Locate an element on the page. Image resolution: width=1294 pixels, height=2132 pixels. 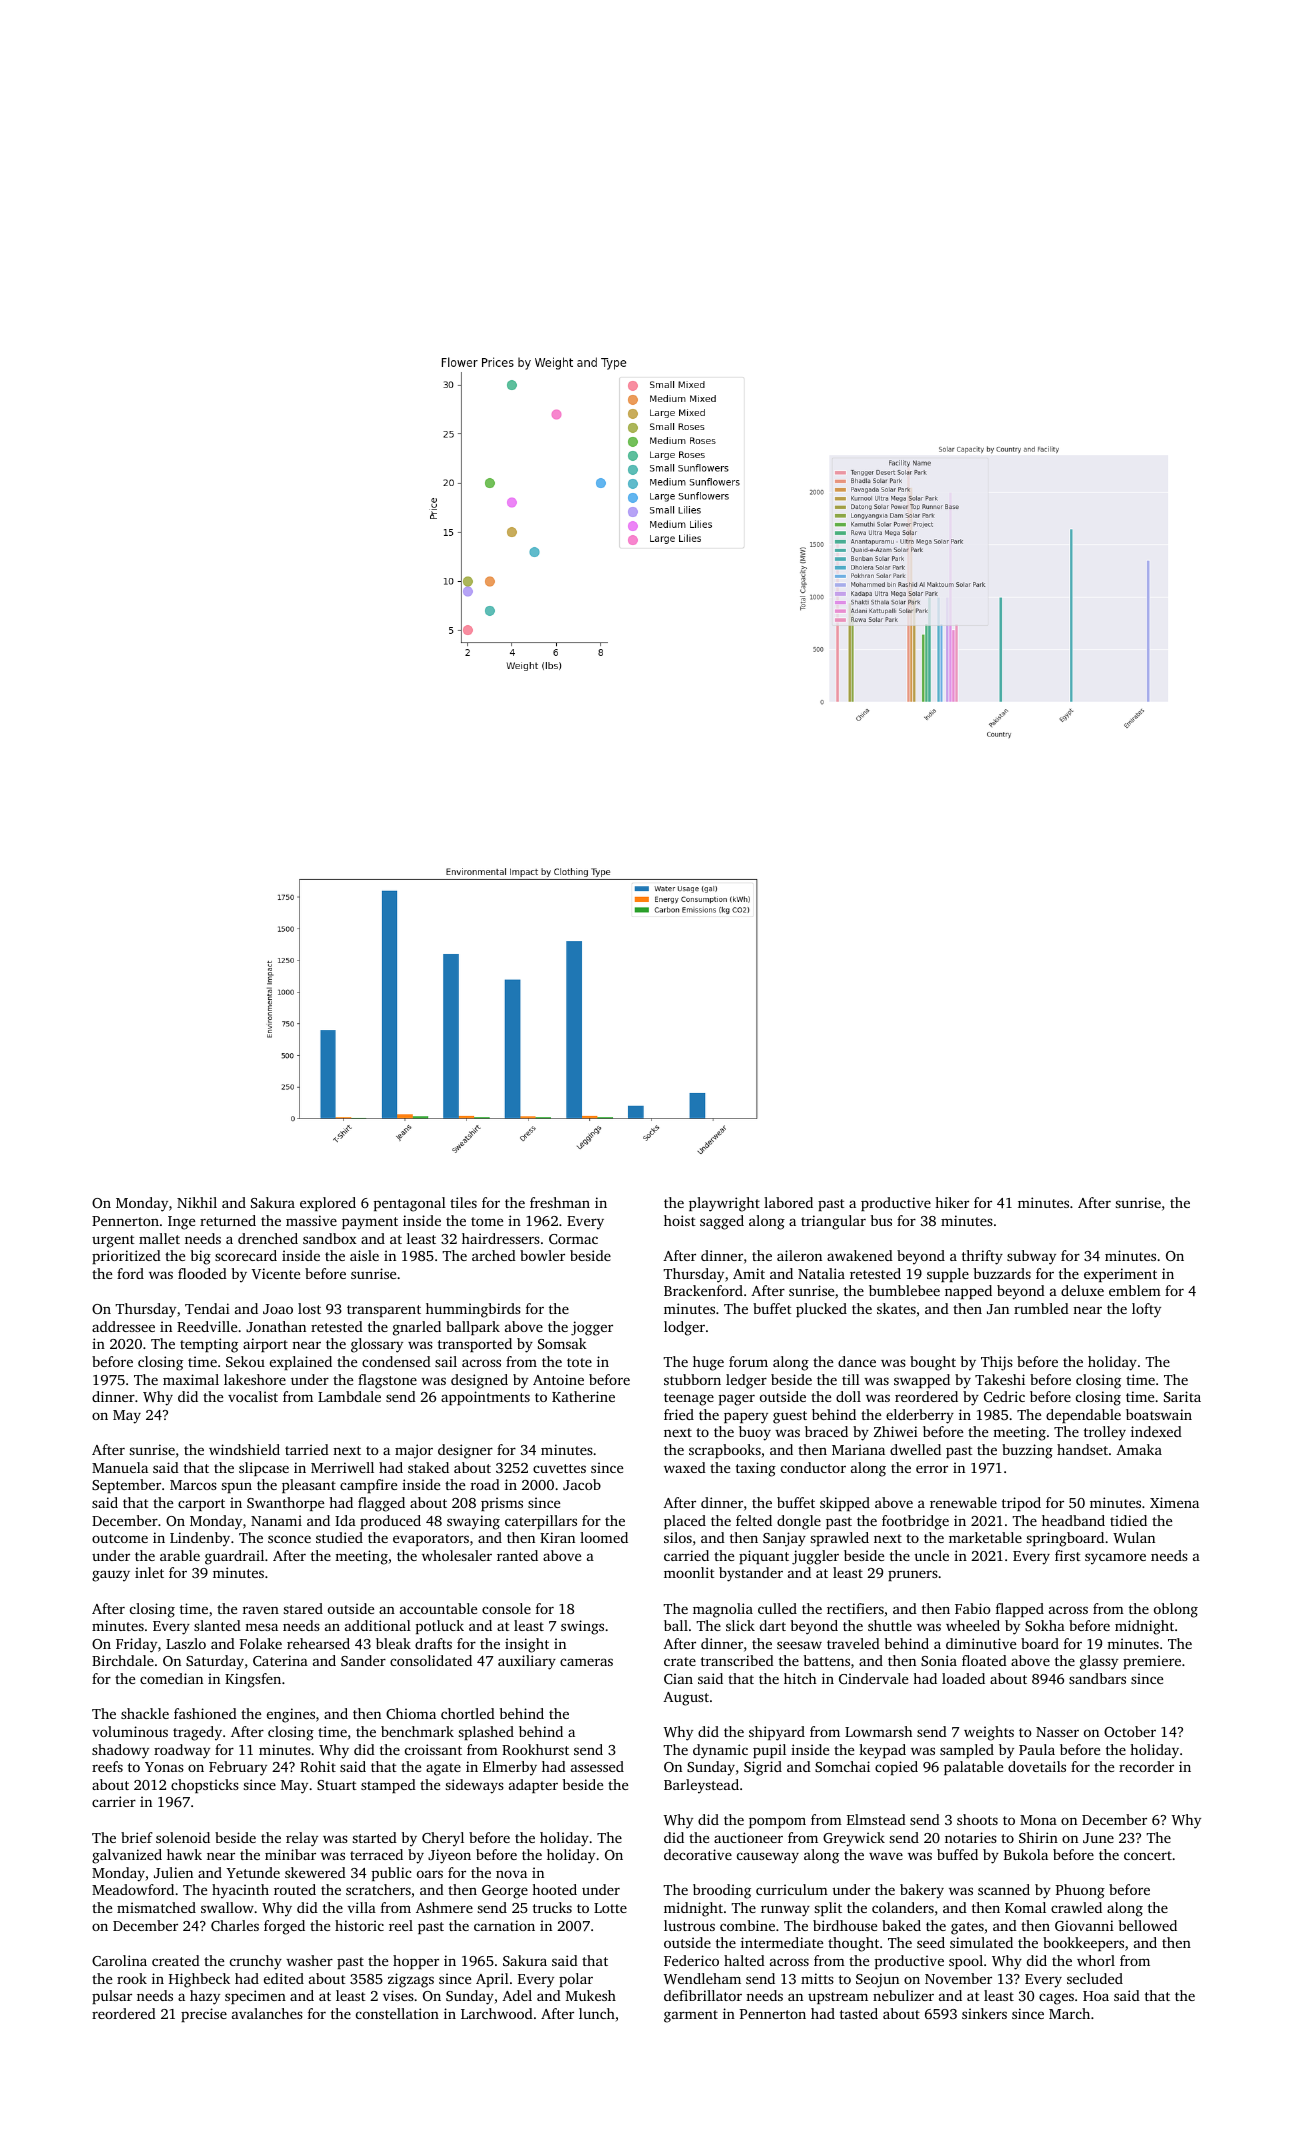
transcribed is located at coordinates (737, 1660).
